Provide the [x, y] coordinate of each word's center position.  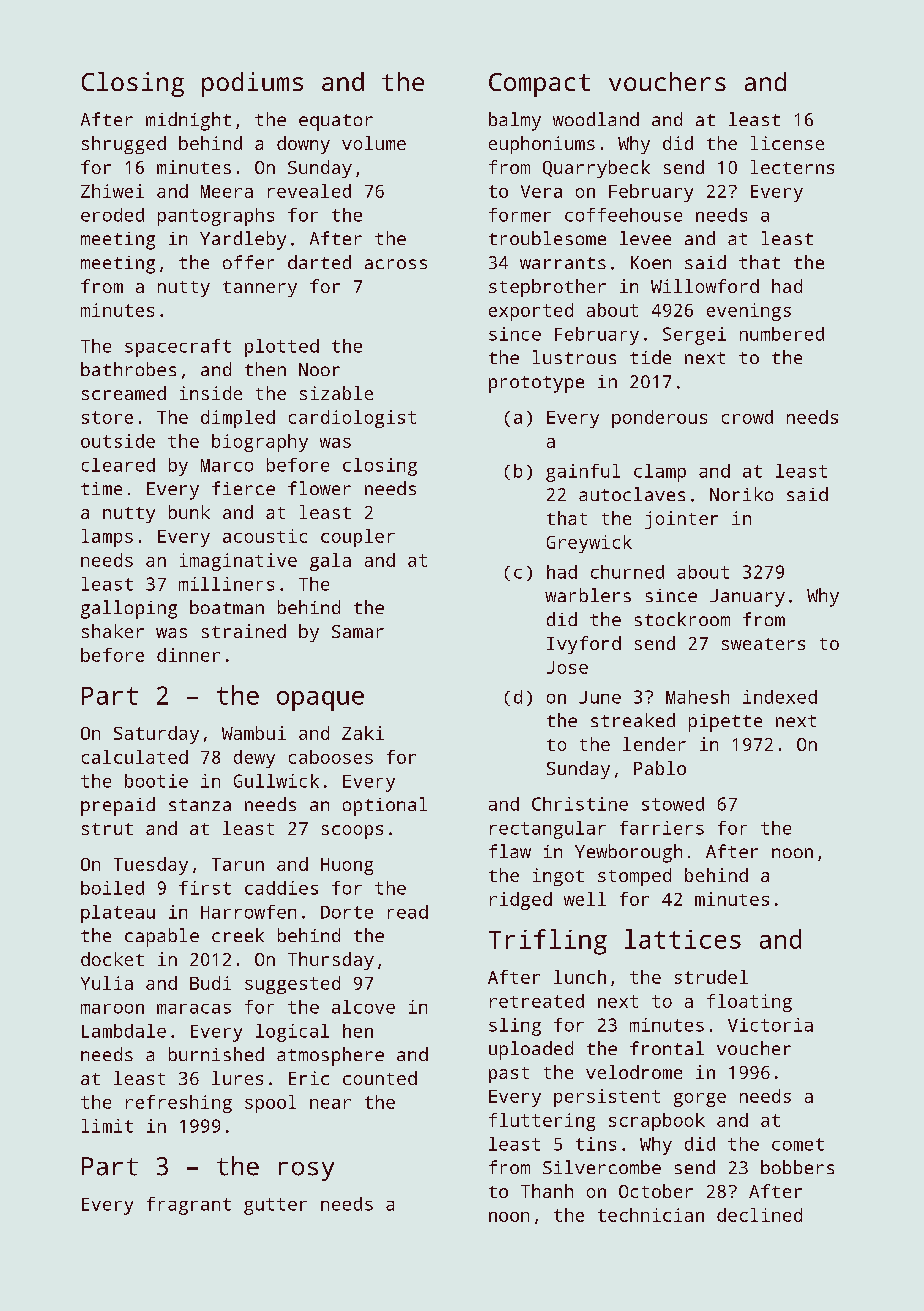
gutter [275, 1206]
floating [749, 1003]
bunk [189, 512]
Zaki [363, 733]
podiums [252, 84]
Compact [539, 85]
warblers [588, 595]
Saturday [156, 735]
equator [336, 122]
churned [627, 572]
